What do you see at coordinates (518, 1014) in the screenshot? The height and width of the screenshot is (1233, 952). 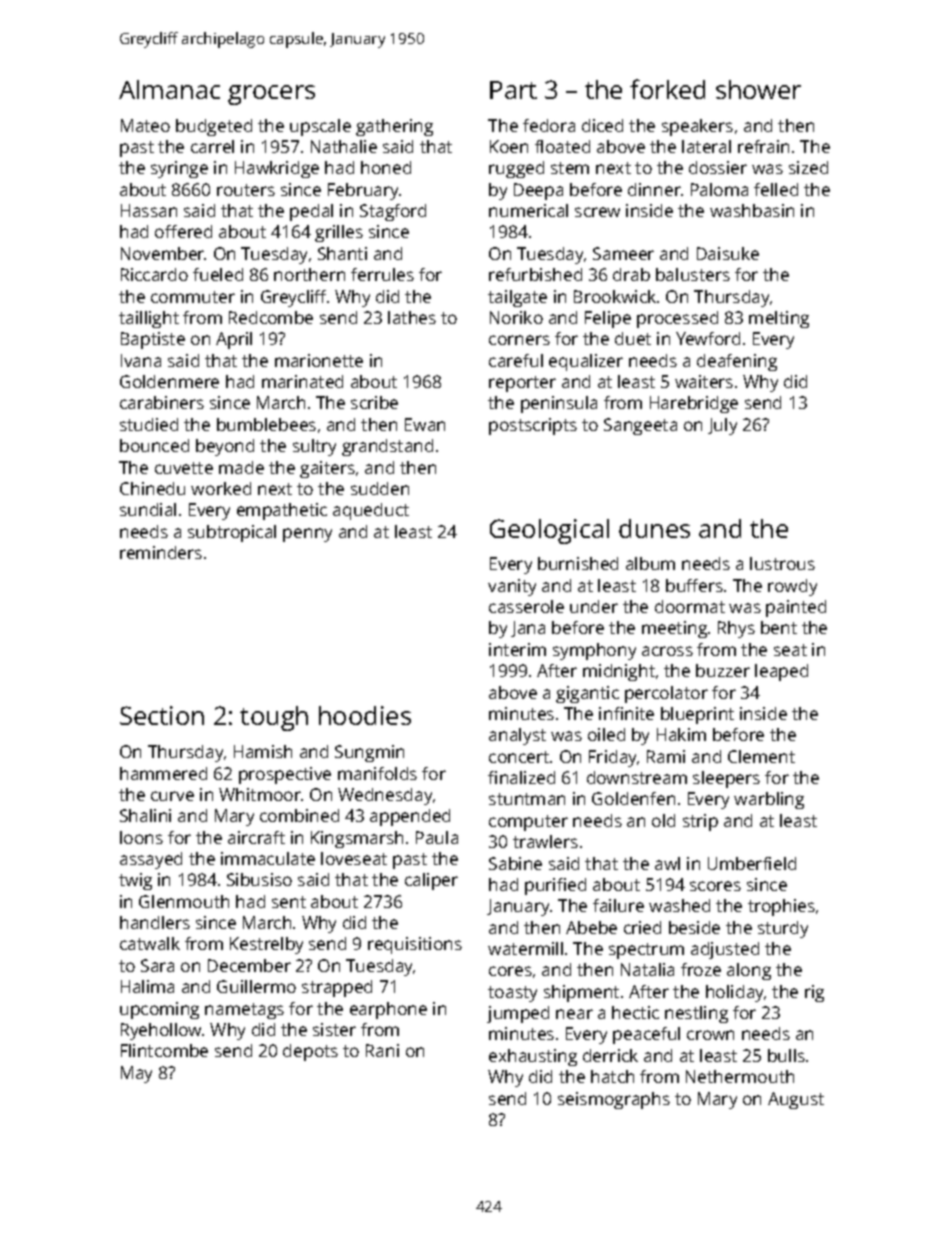 I see `jumped` at bounding box center [518, 1014].
